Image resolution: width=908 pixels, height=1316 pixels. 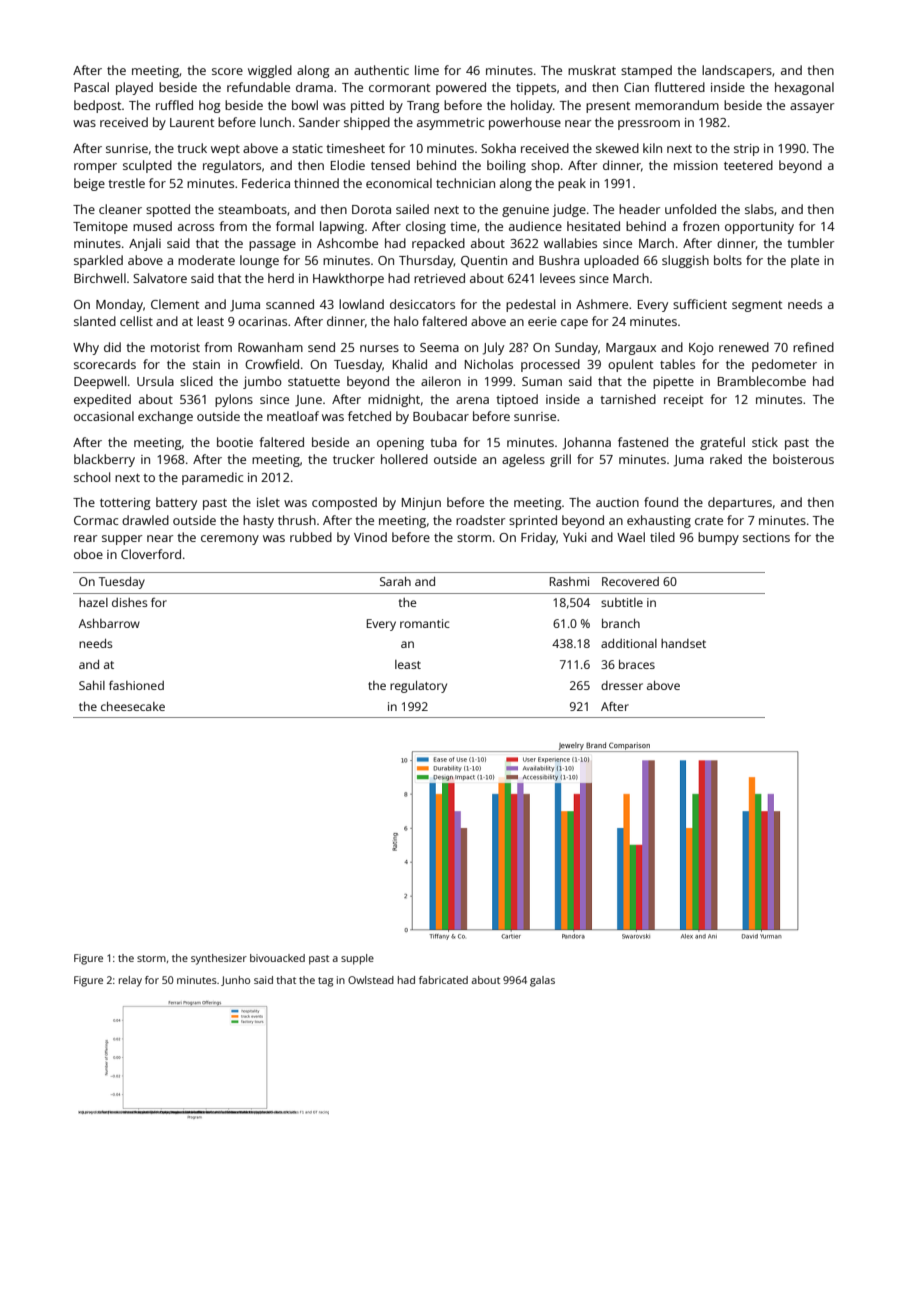 I want to click on levees, so click(x=557, y=278).
